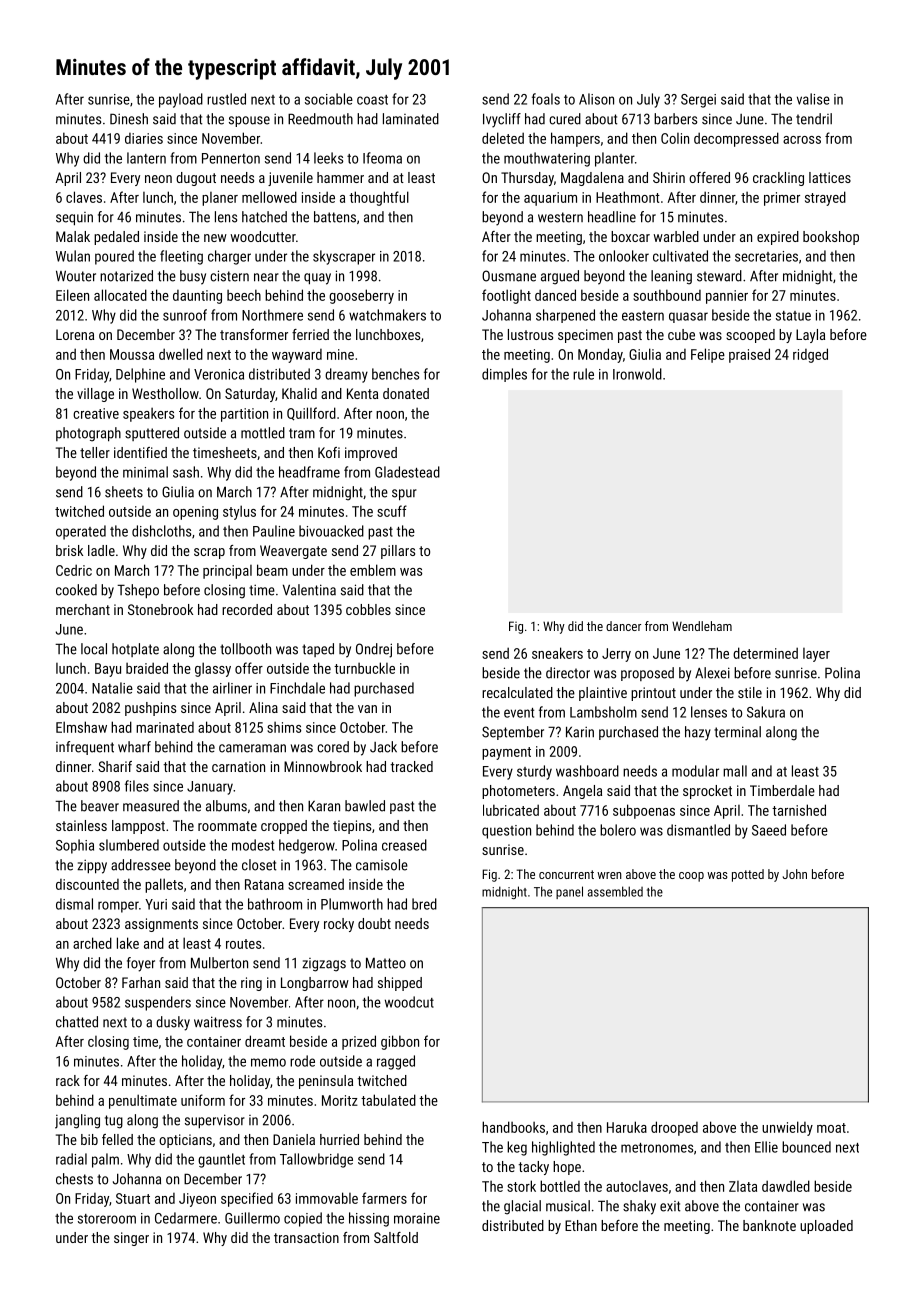 This screenshot has height=1308, width=924. What do you see at coordinates (129, 119) in the screenshot?
I see `Dinesh` at bounding box center [129, 119].
